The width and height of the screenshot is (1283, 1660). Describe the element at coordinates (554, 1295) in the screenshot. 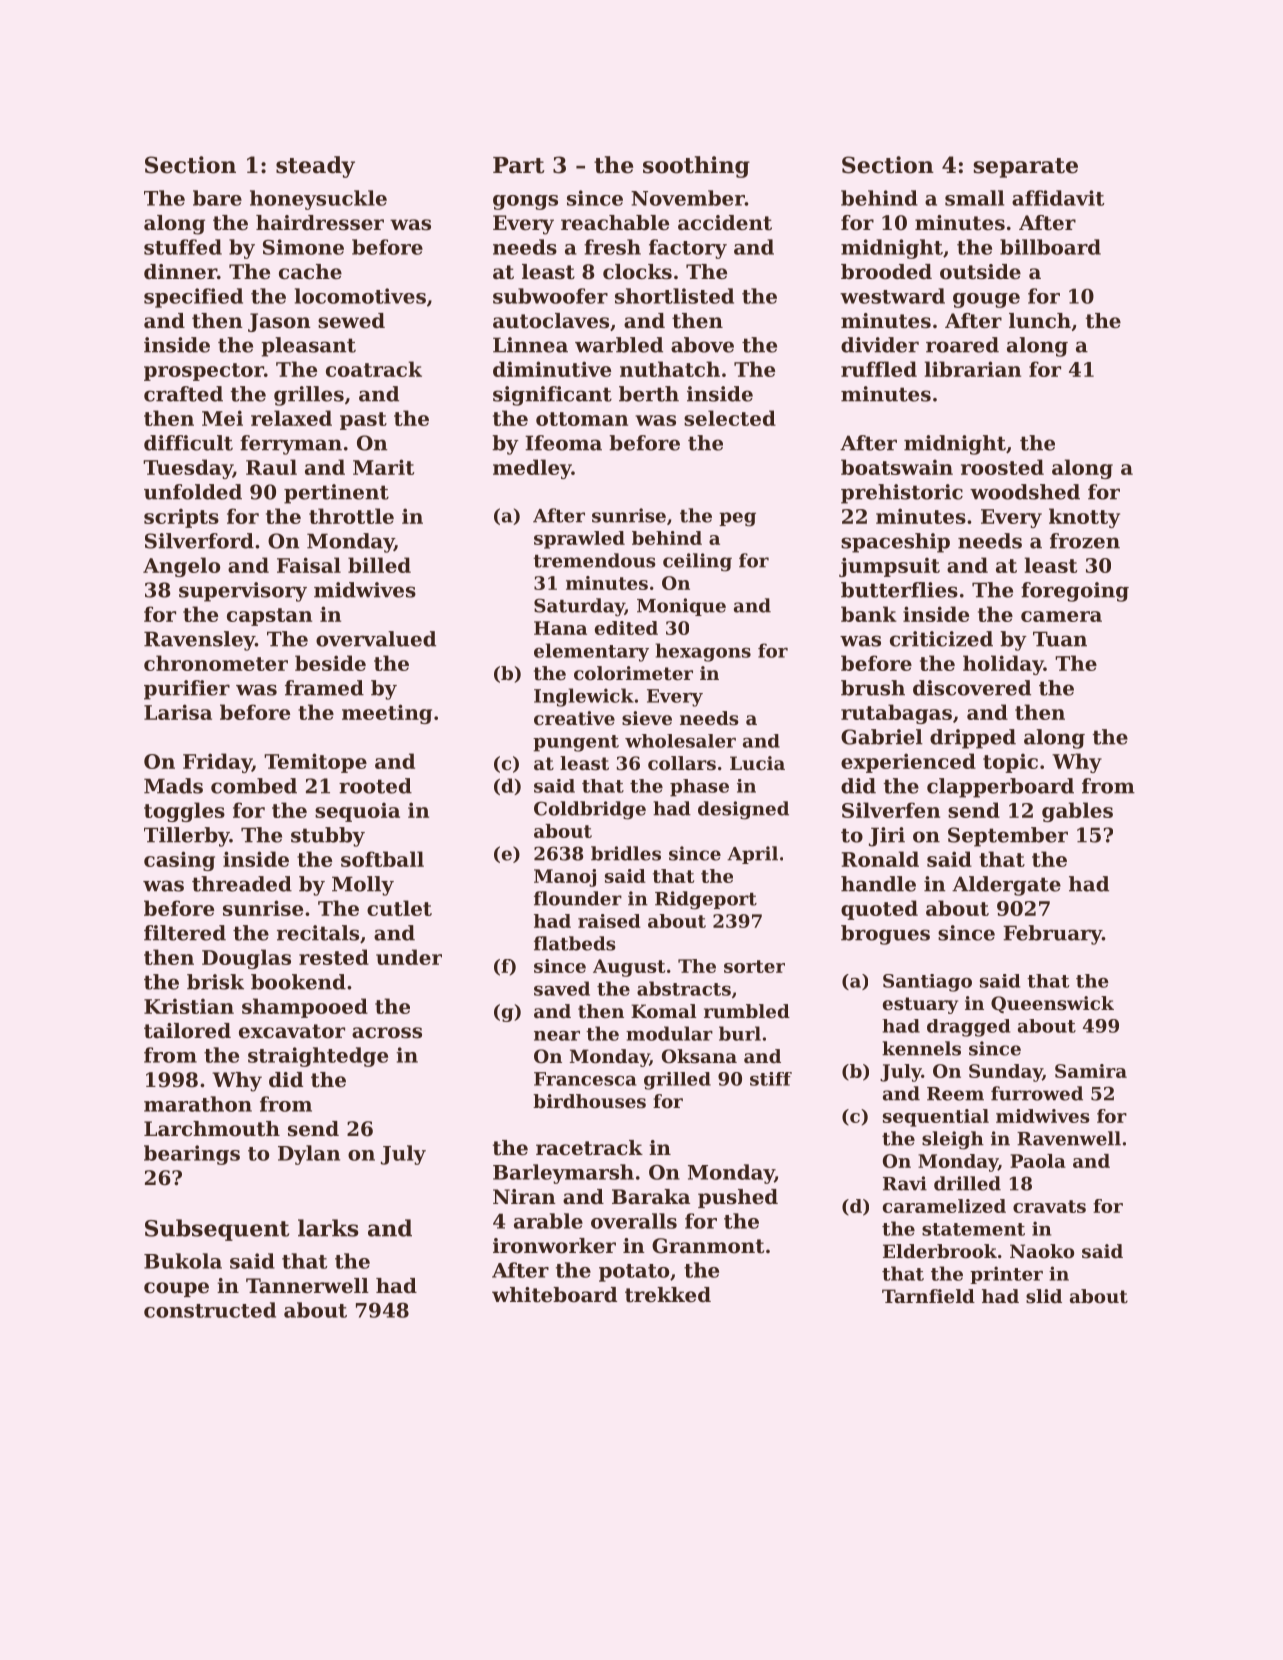

I see `whiteboard` at that location.
